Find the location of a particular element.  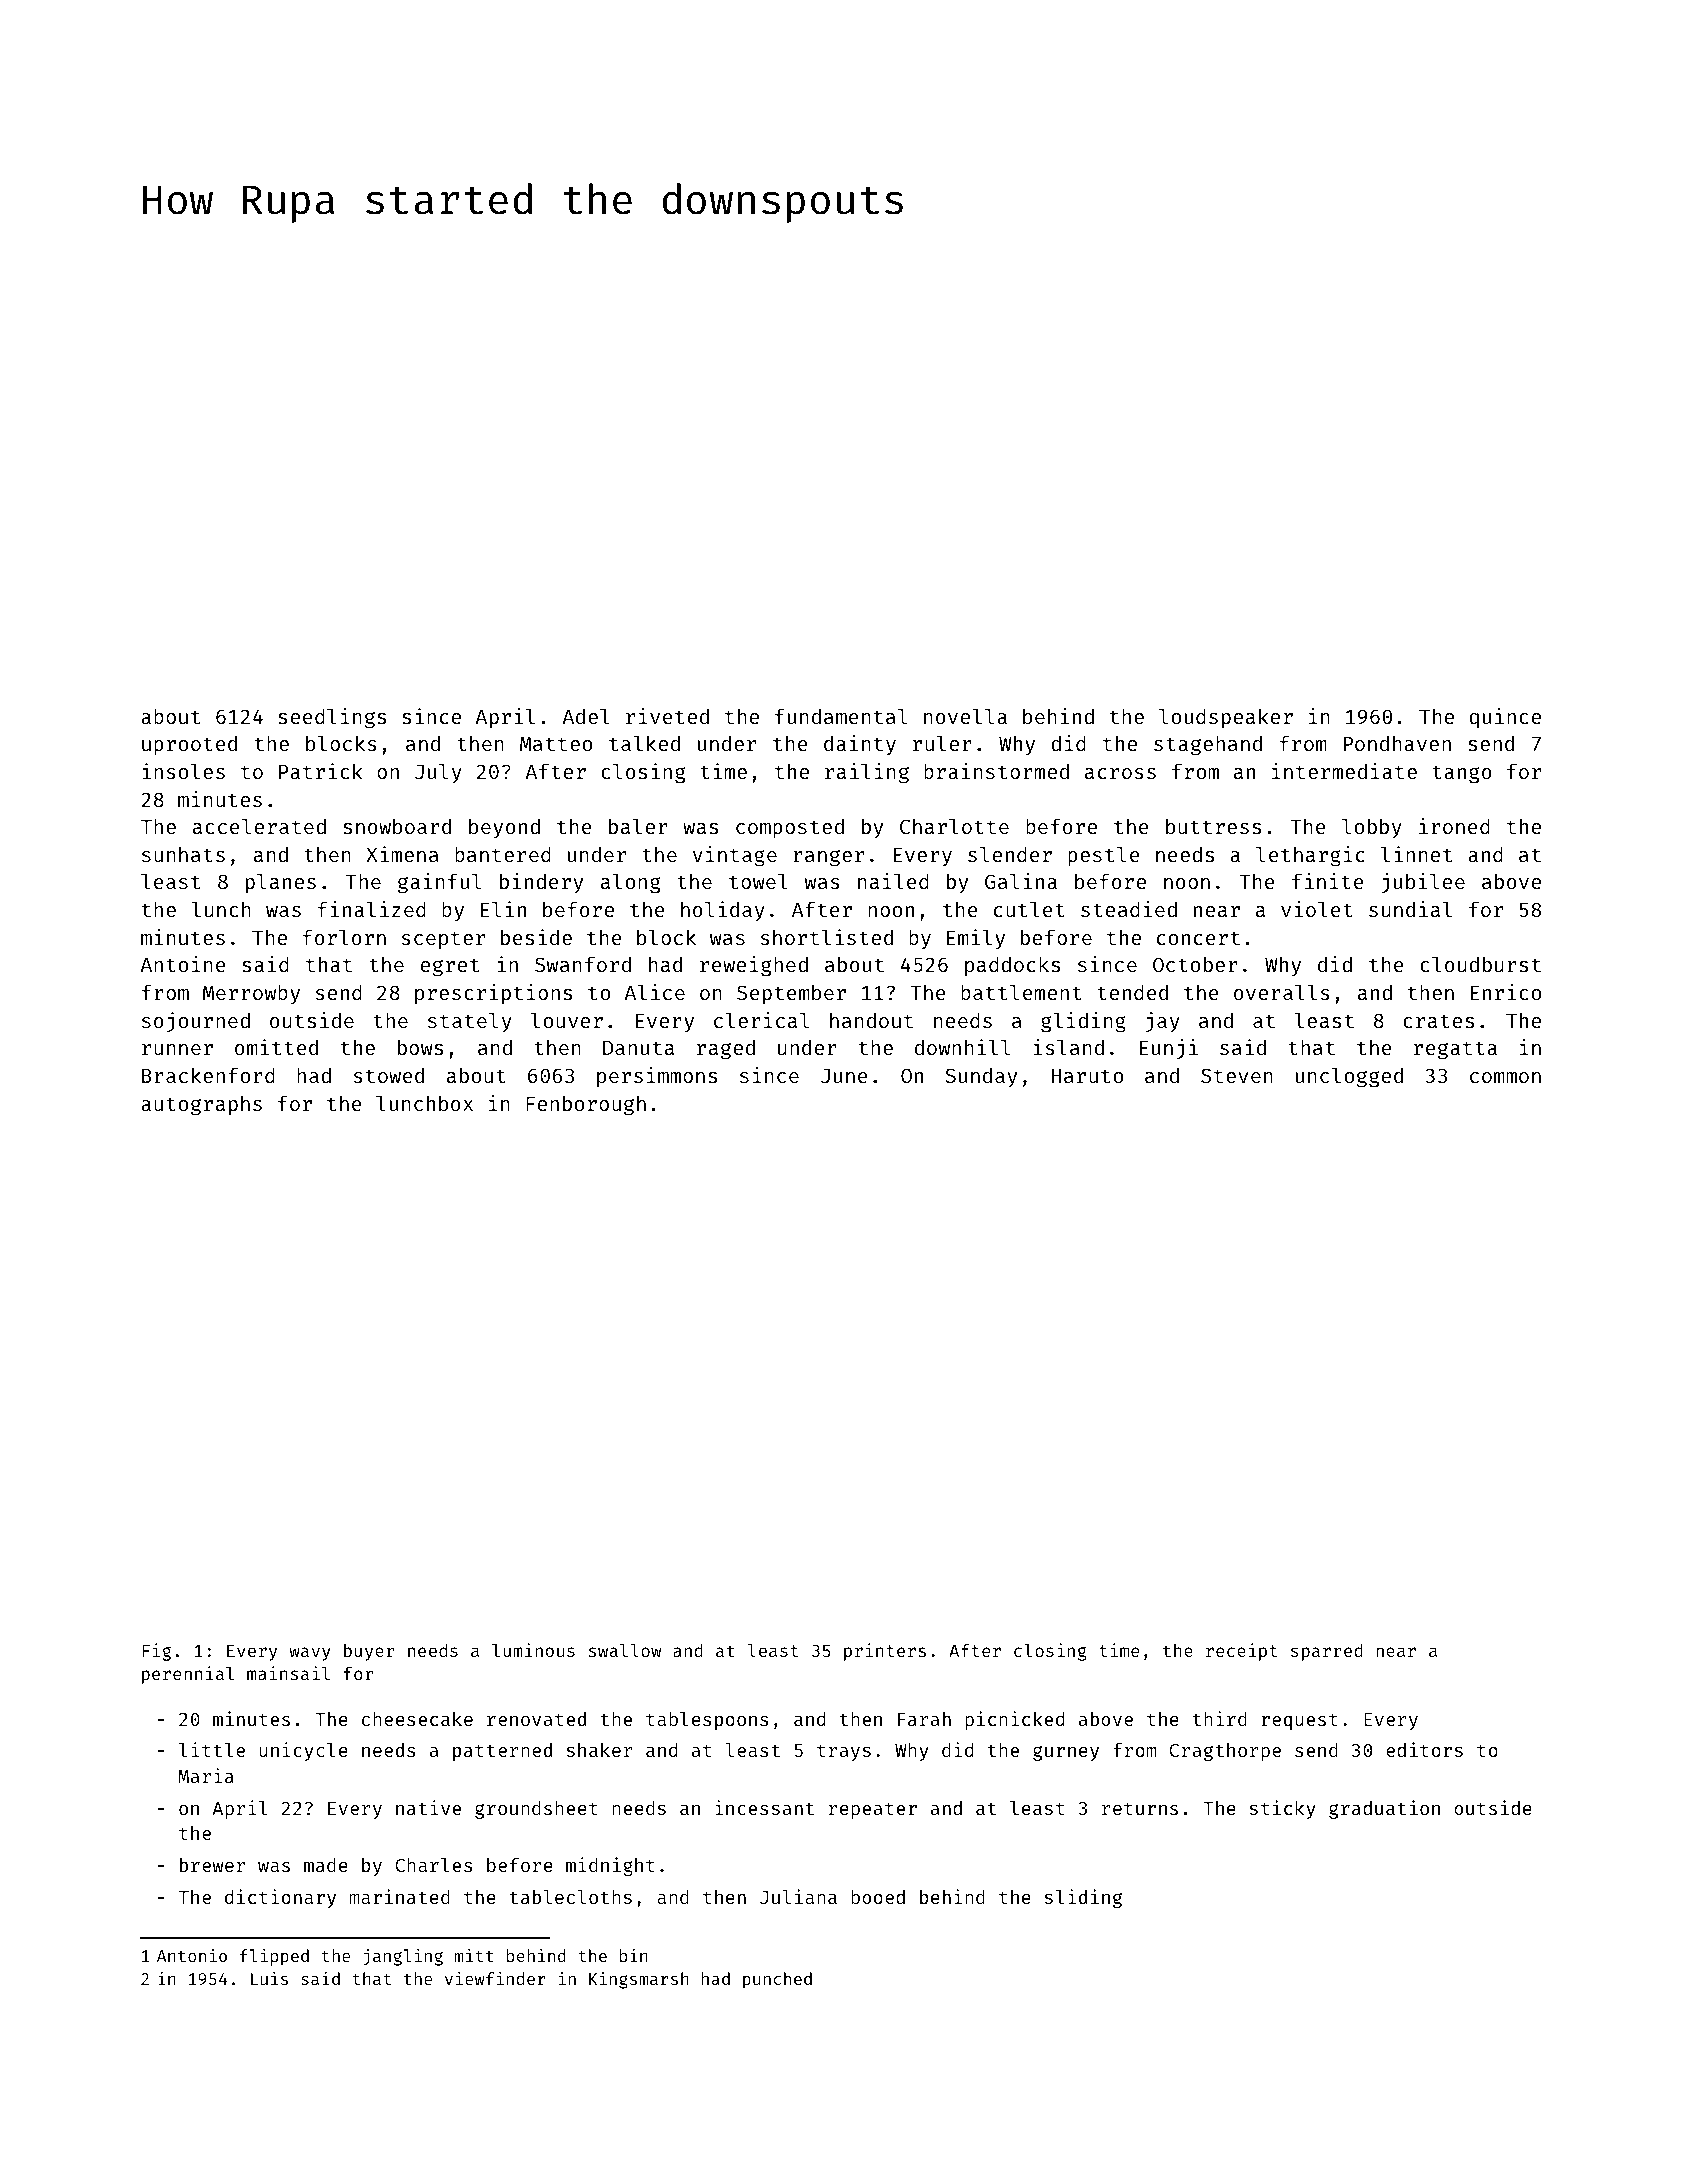

dainty is located at coordinates (860, 745).
